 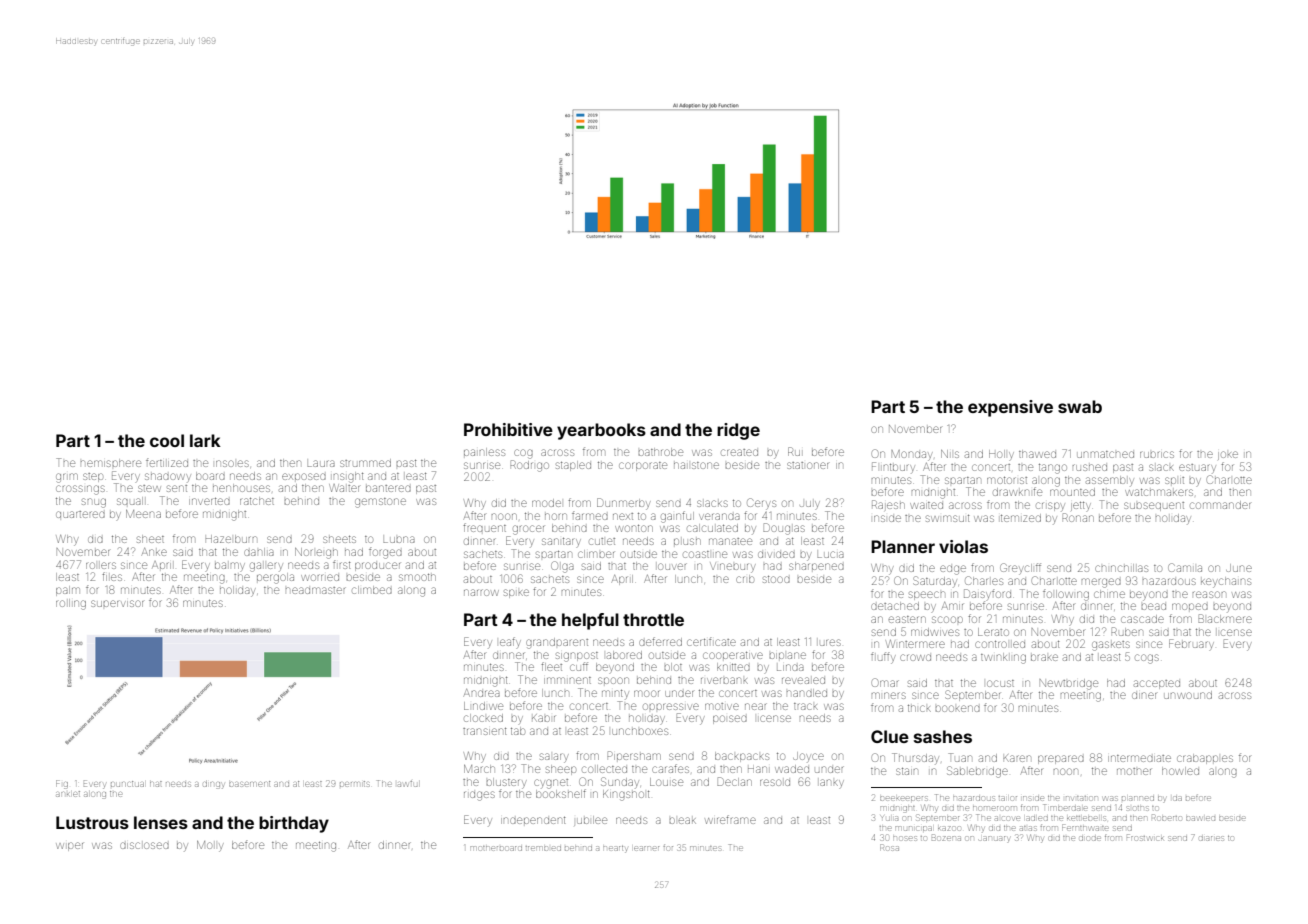 What do you see at coordinates (1080, 406) in the screenshot?
I see `swab` at bounding box center [1080, 406].
